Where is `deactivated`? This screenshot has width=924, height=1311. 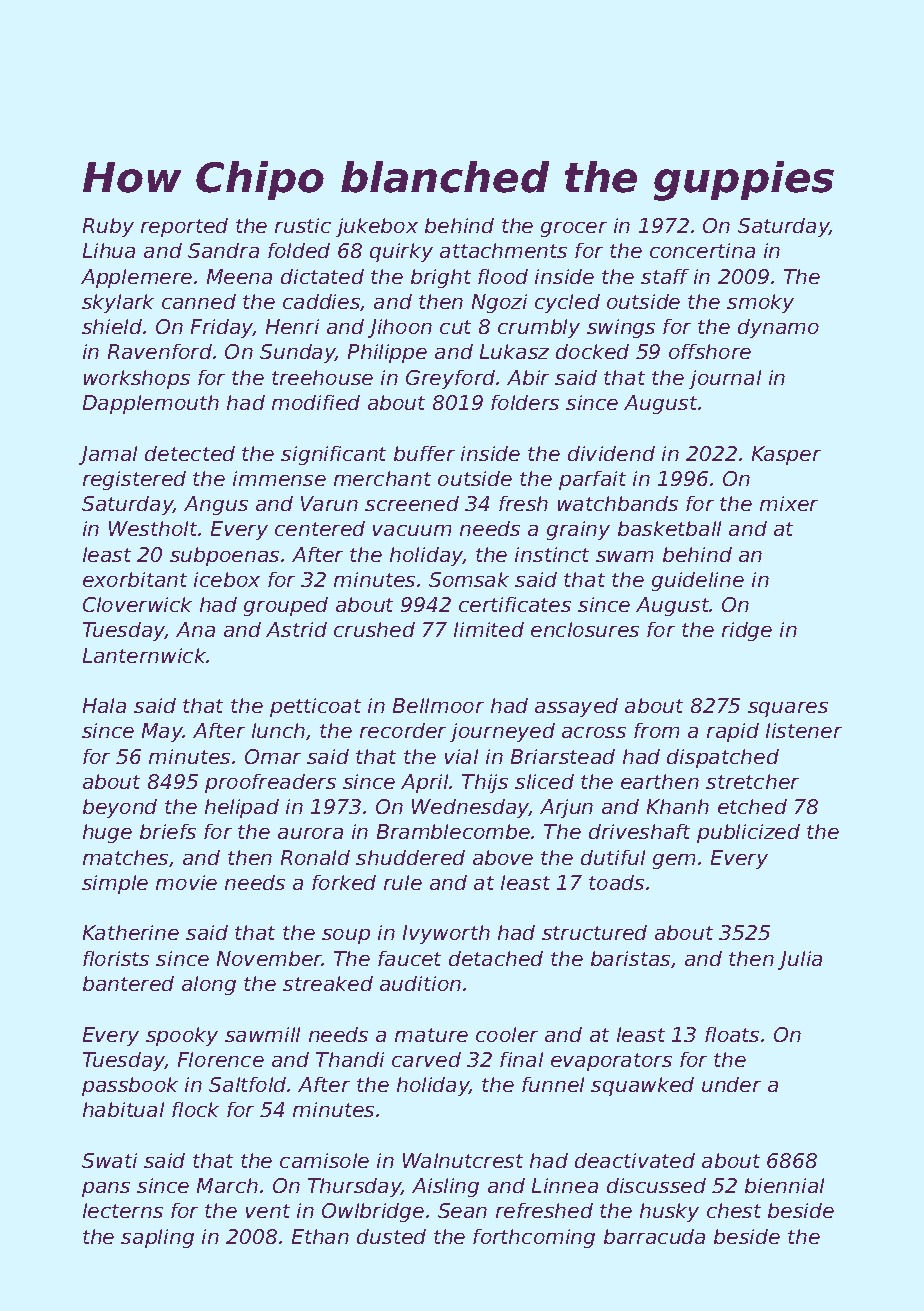 deactivated is located at coordinates (635, 1160).
